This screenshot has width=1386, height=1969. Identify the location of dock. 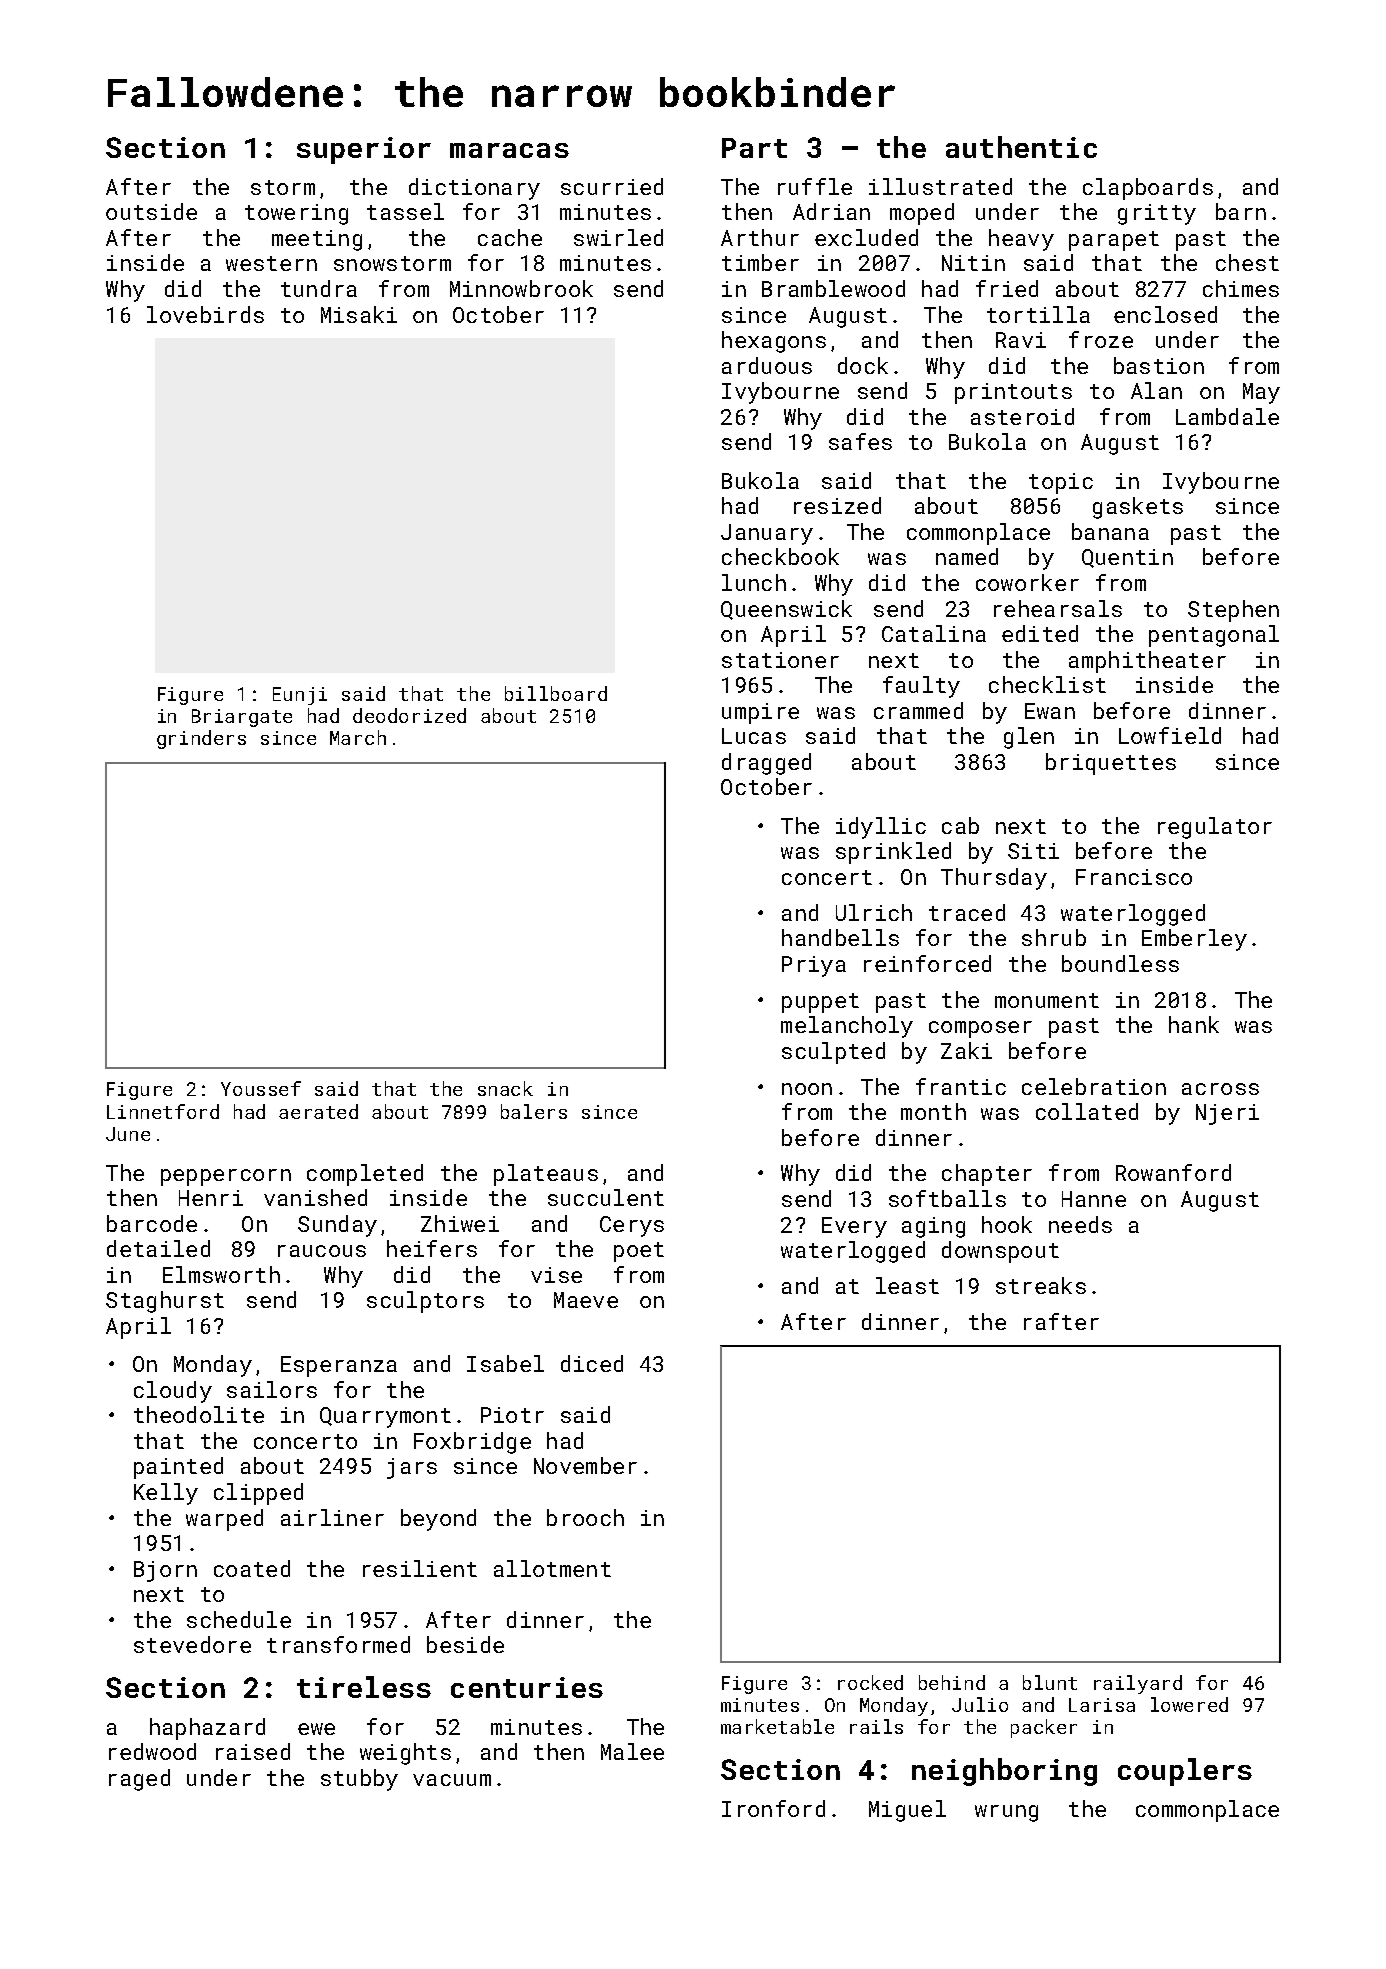
(863, 365).
